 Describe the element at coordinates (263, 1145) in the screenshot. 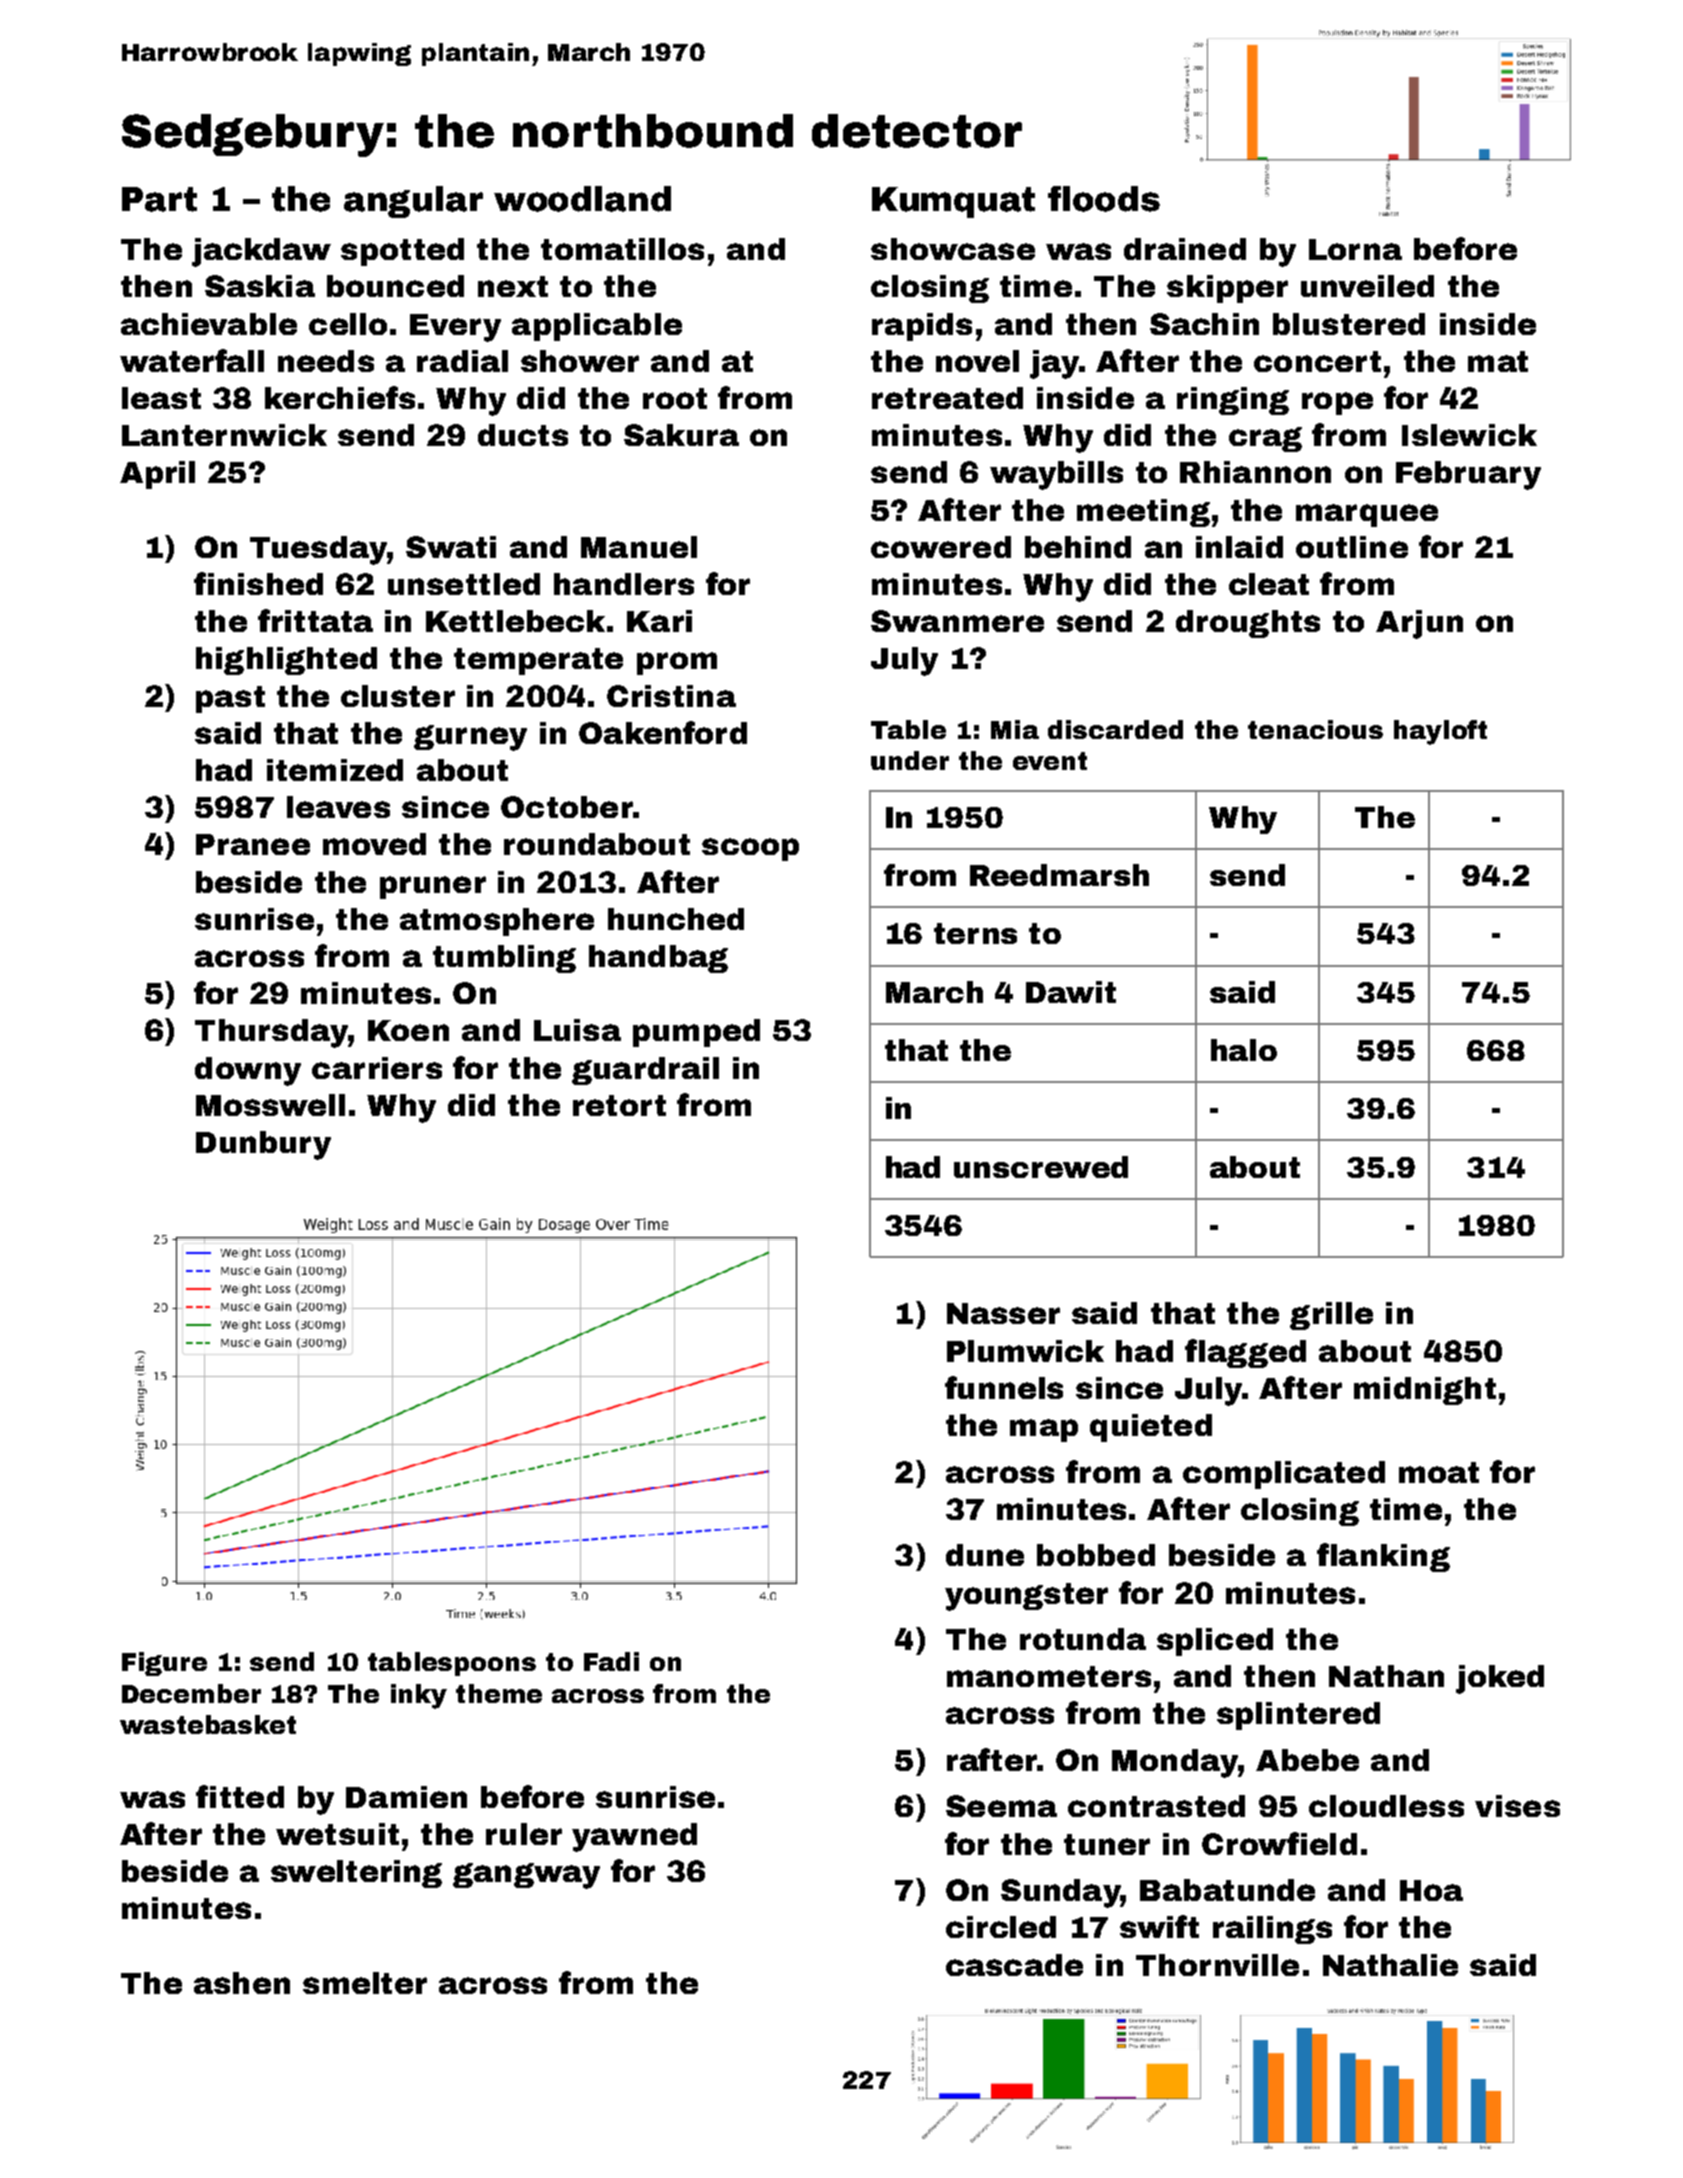

I see `Dunbury` at that location.
